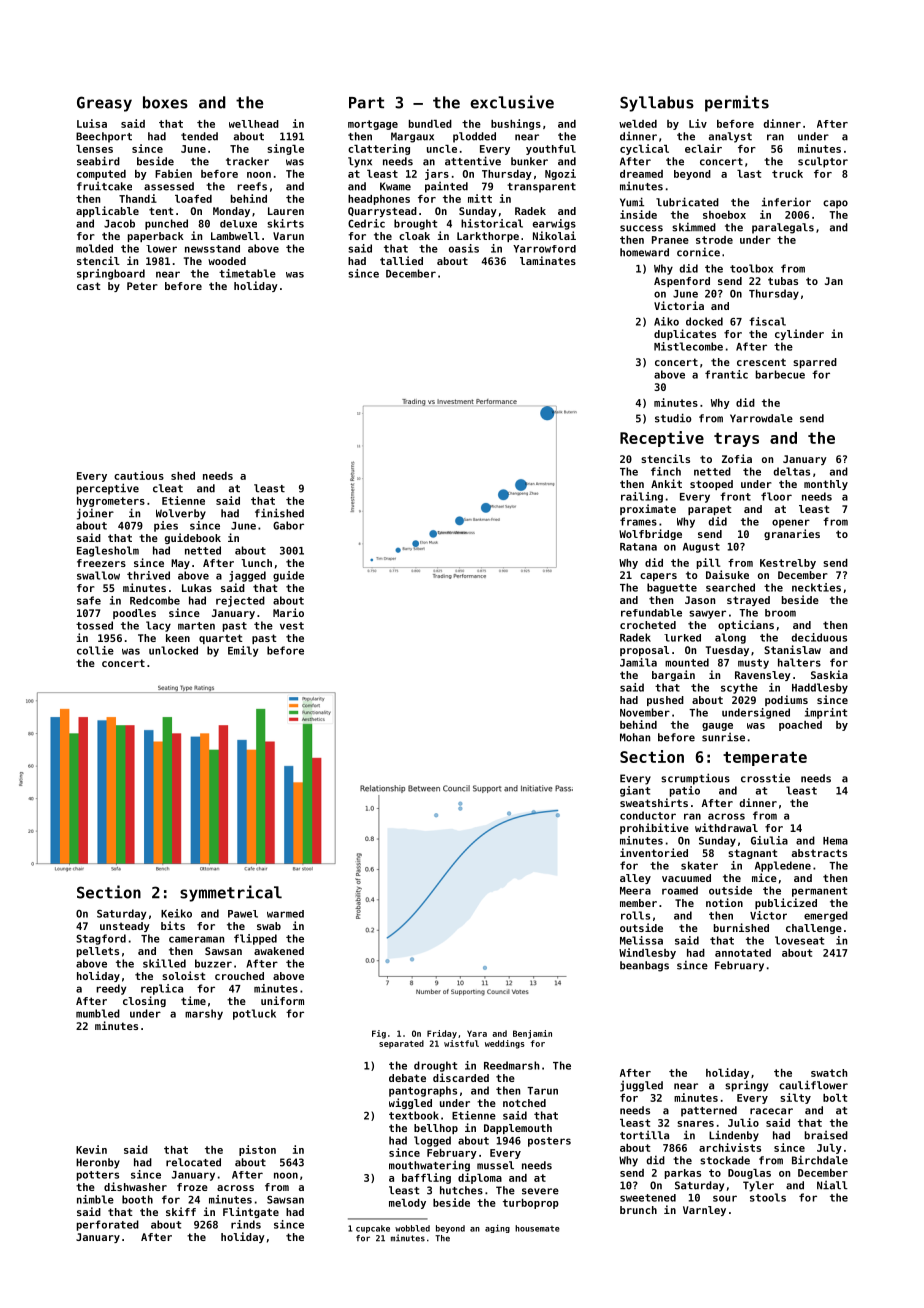  What do you see at coordinates (446, 187) in the page?
I see `painted` at bounding box center [446, 187].
